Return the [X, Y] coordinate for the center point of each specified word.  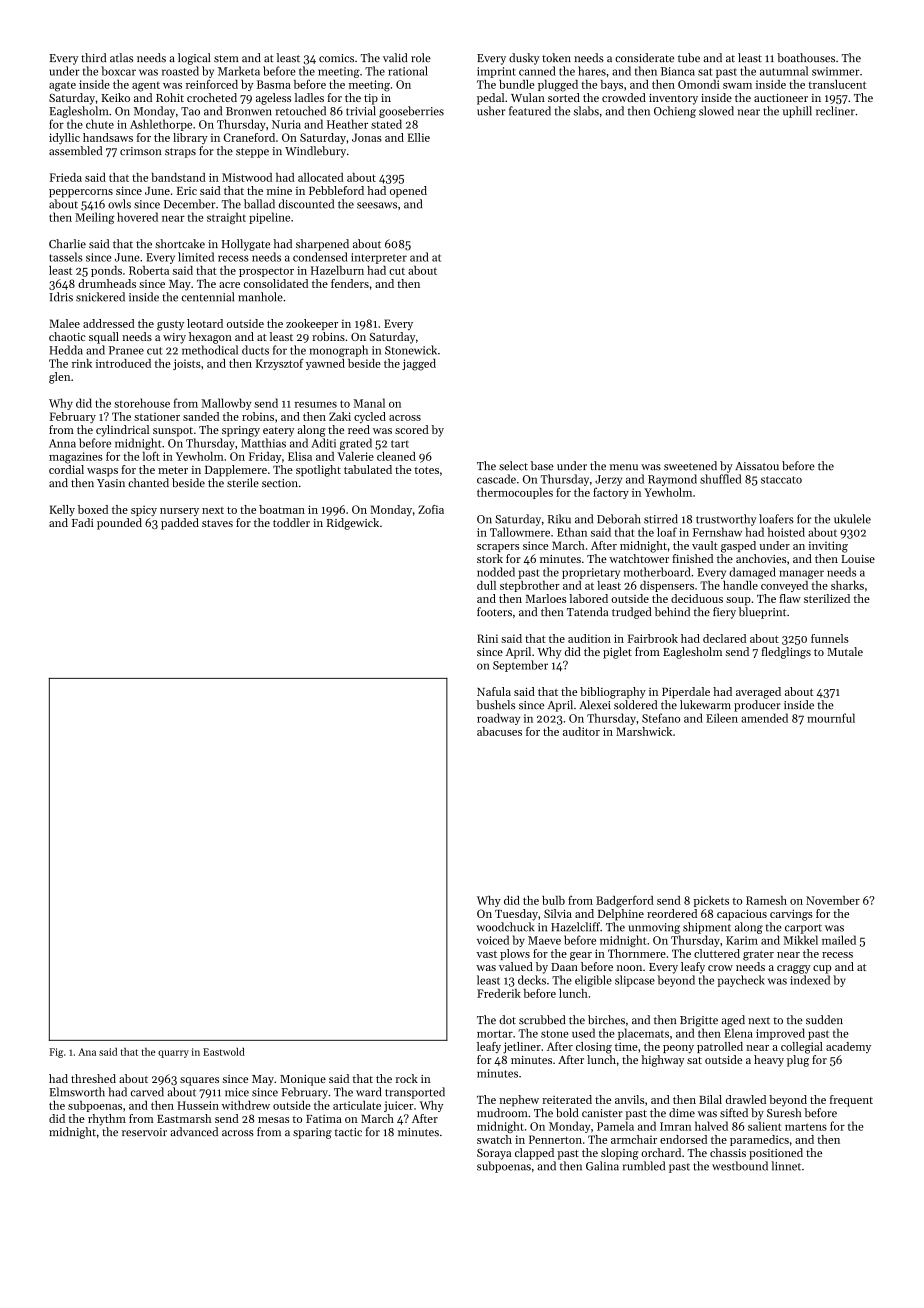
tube [689, 58]
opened [408, 192]
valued [516, 966]
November [833, 900]
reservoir [144, 1132]
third [93, 58]
